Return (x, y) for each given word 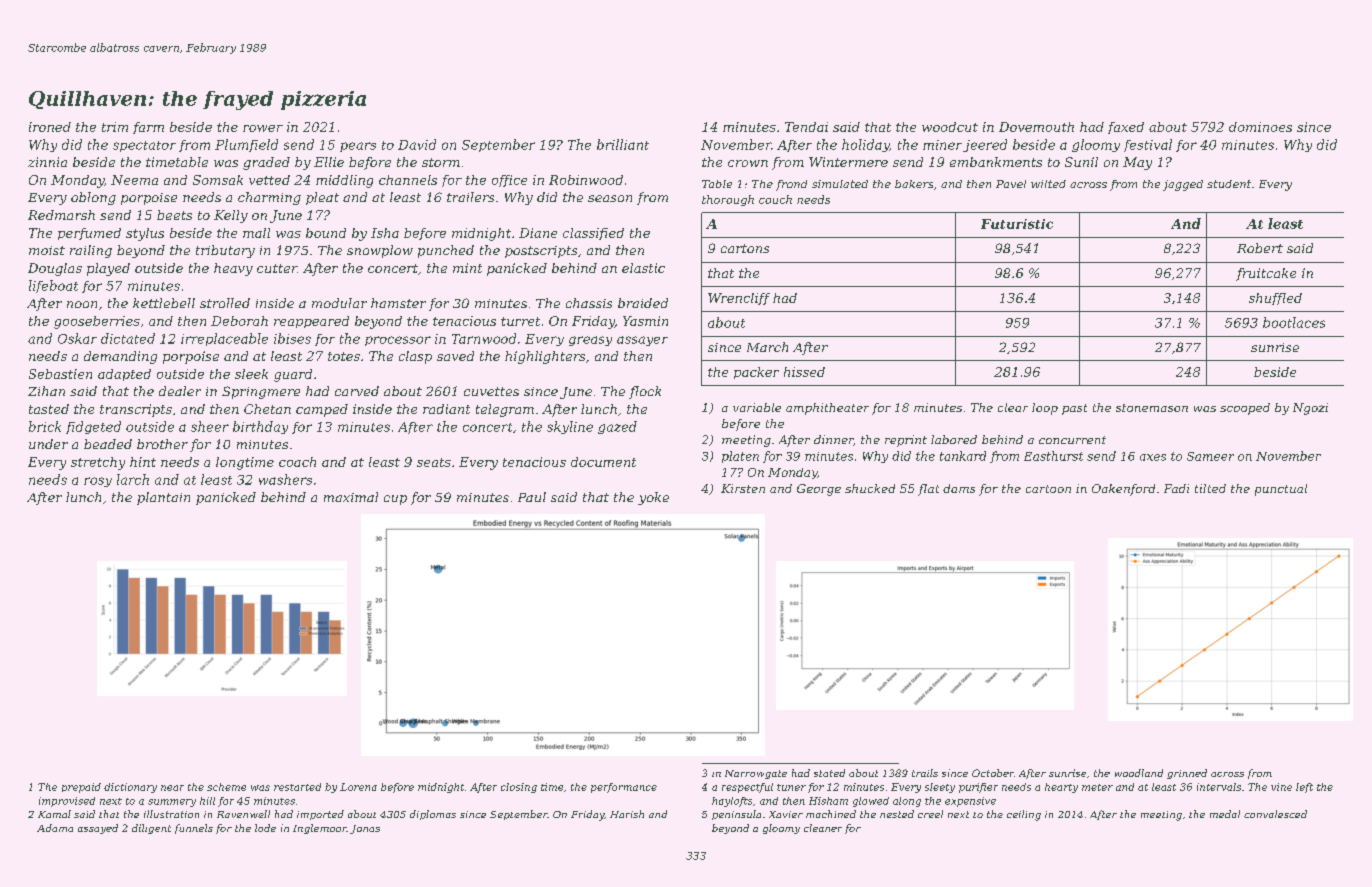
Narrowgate (756, 774)
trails (925, 773)
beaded (108, 444)
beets (174, 215)
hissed (804, 372)
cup (395, 500)
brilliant (623, 144)
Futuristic (1017, 224)
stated (829, 773)
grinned (1187, 774)
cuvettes (491, 391)
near (172, 788)
